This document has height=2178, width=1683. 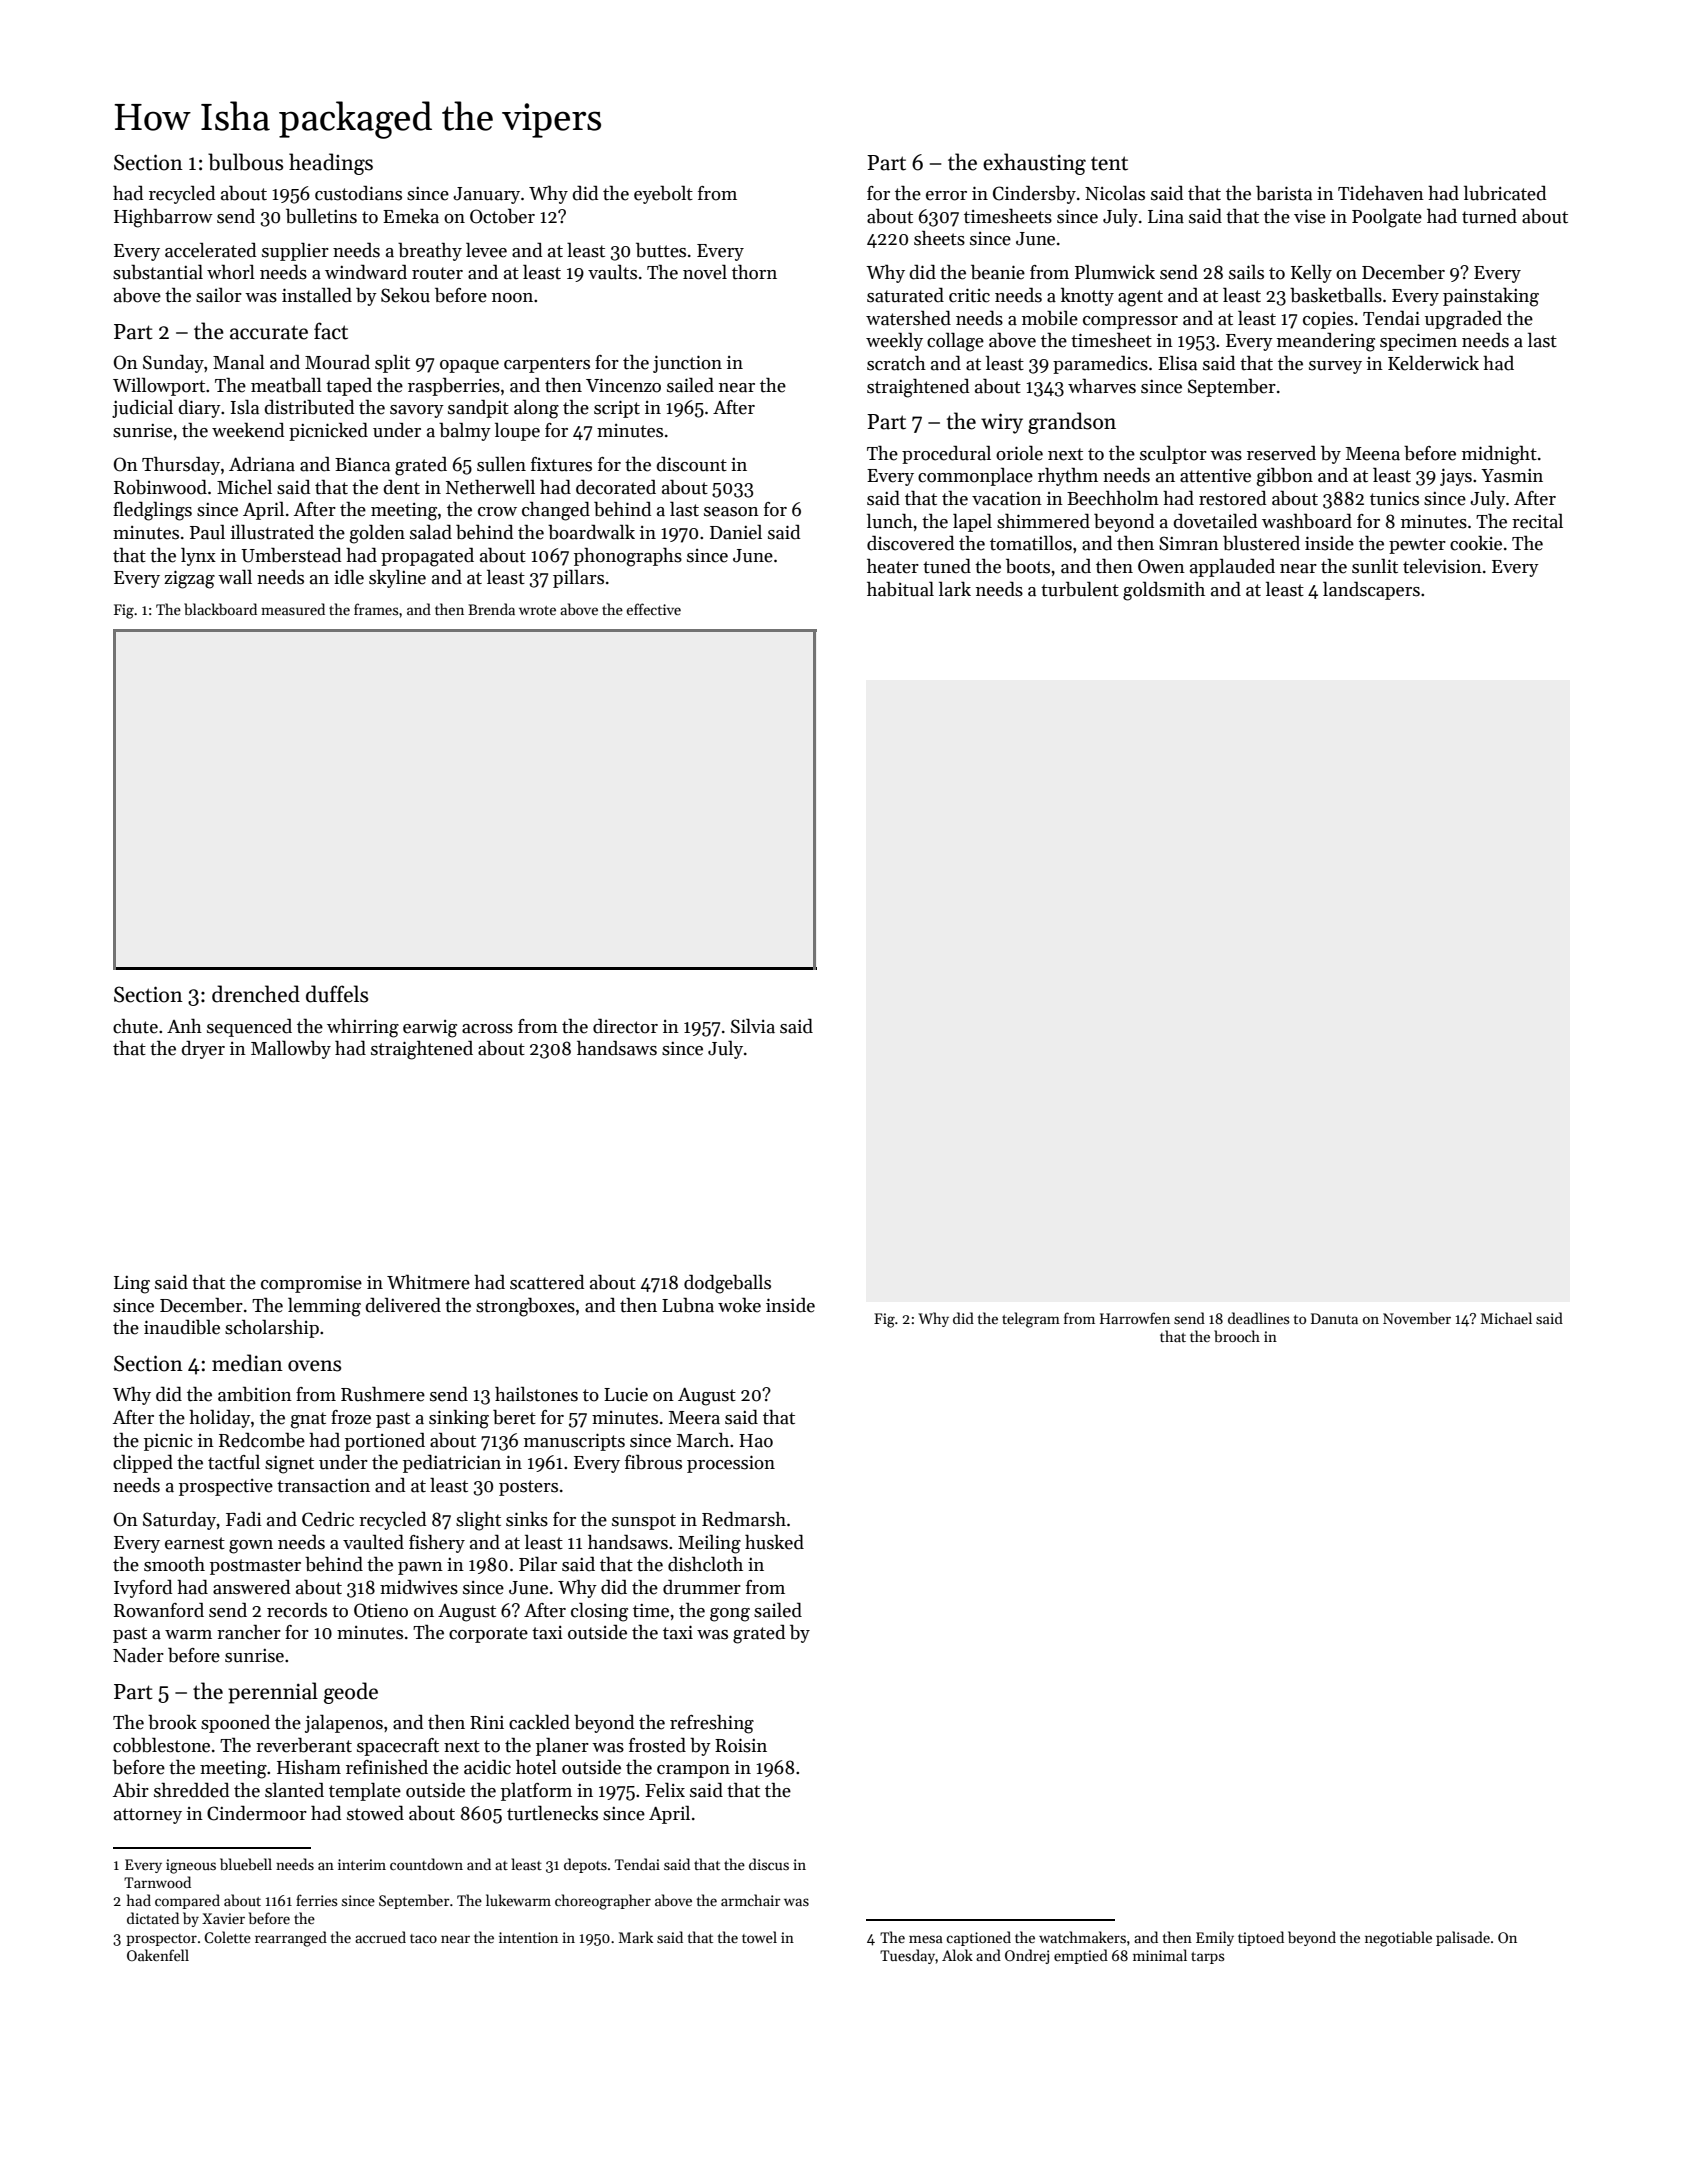 What do you see at coordinates (459, 1419) in the document?
I see `sinking` at bounding box center [459, 1419].
